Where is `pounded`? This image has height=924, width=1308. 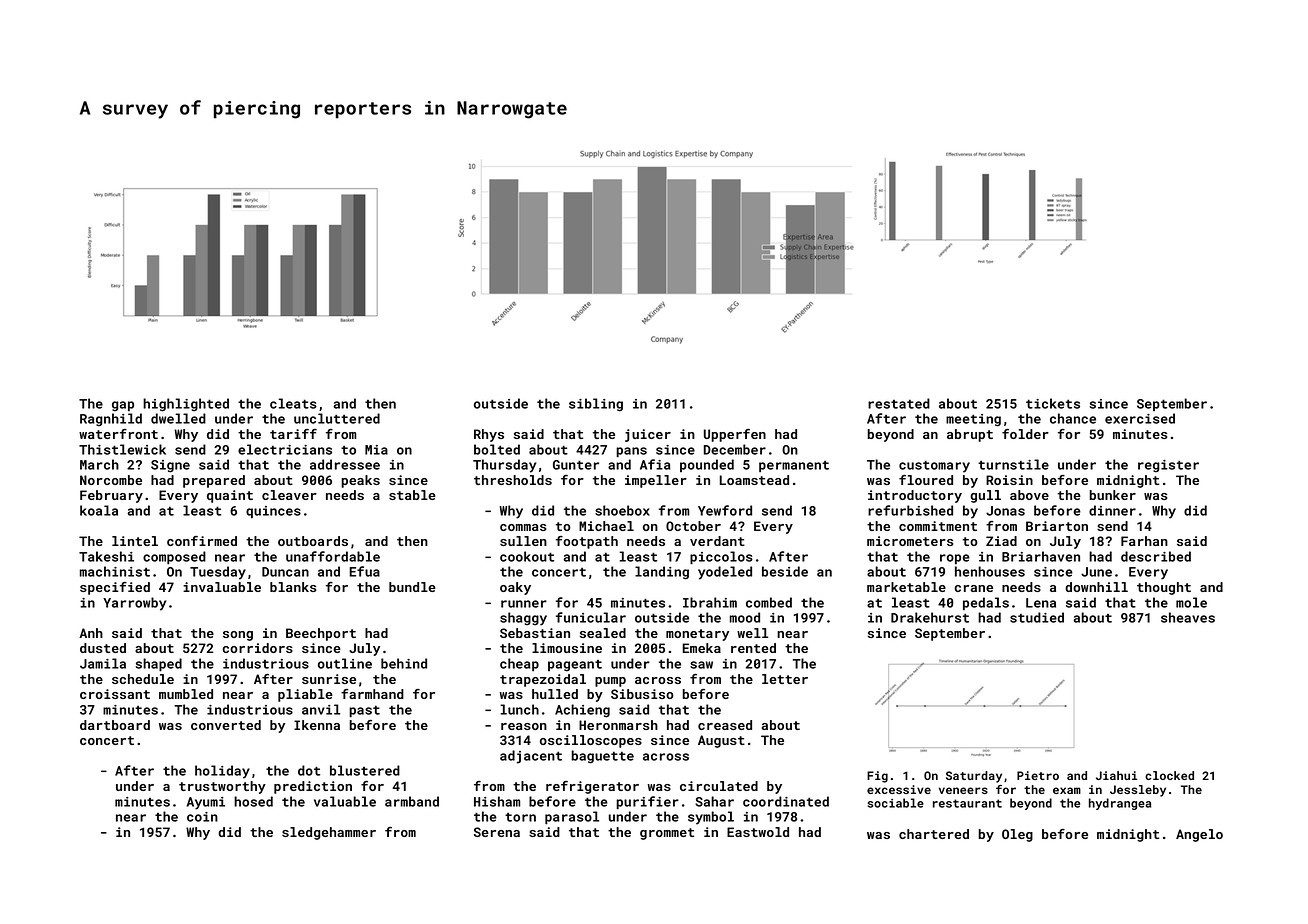
pounded is located at coordinates (707, 465).
